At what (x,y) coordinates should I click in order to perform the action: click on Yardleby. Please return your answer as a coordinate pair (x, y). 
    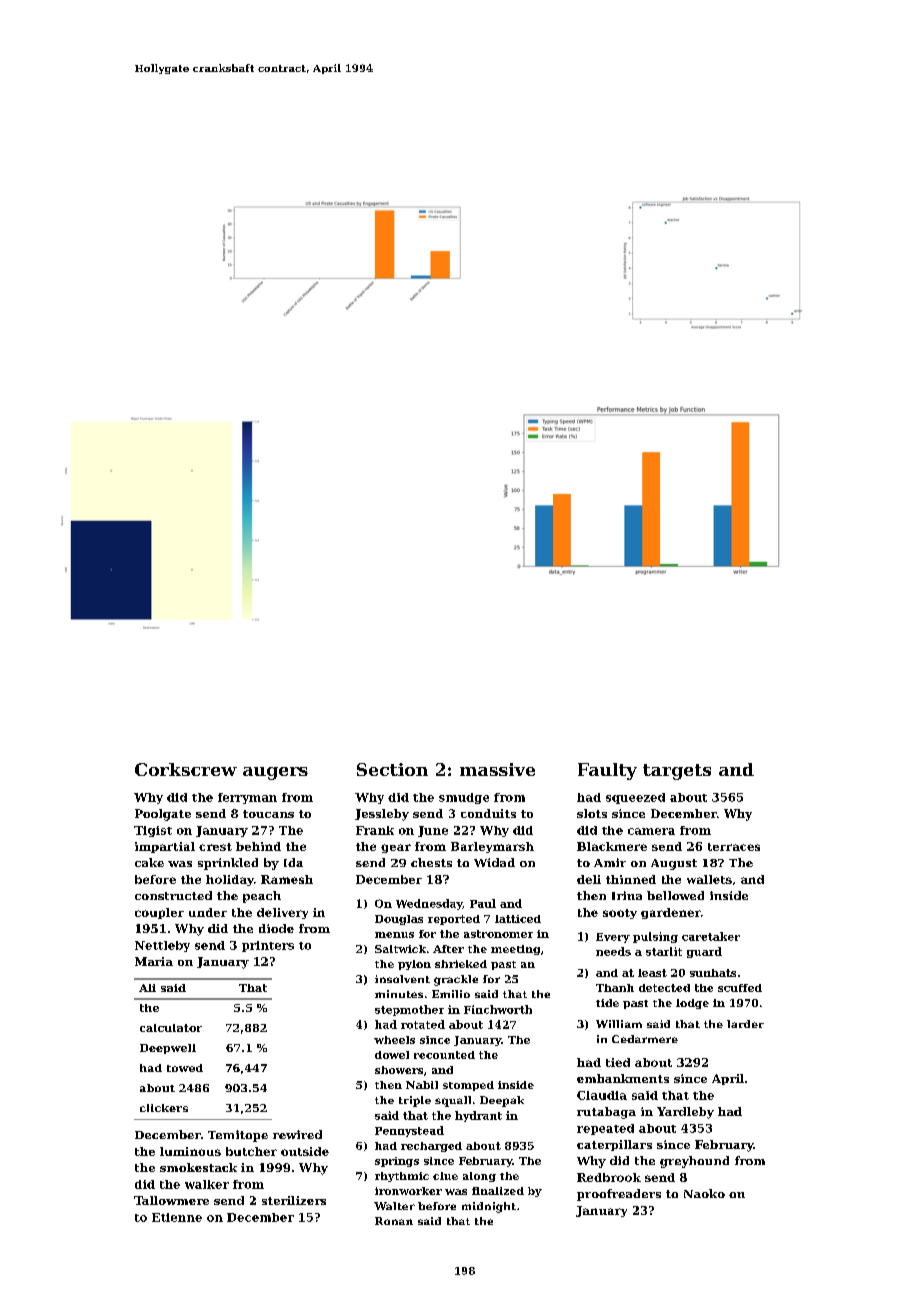
    Looking at the image, I should click on (685, 1113).
